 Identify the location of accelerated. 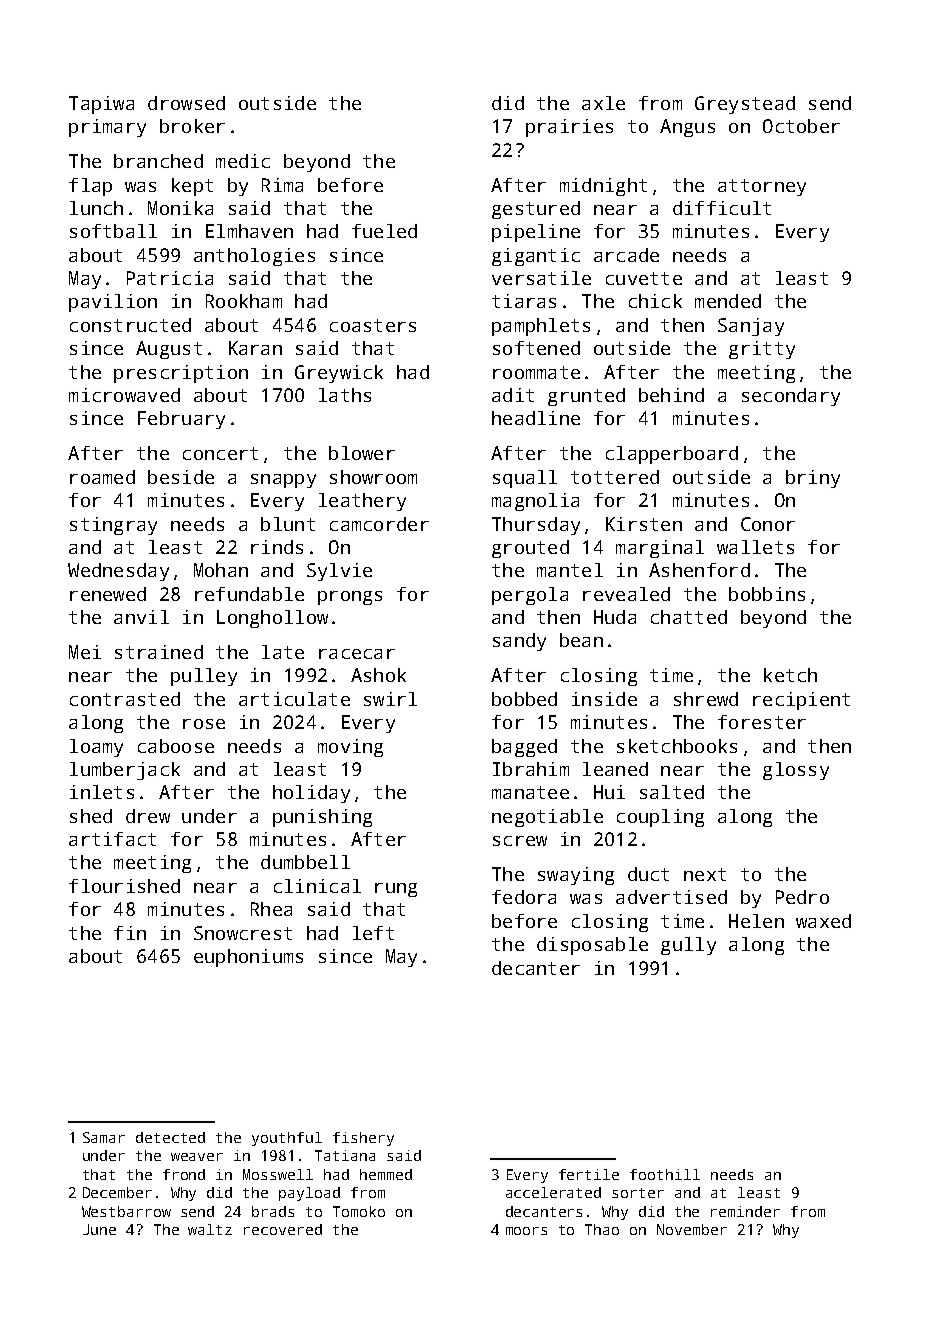
(553, 1192).
